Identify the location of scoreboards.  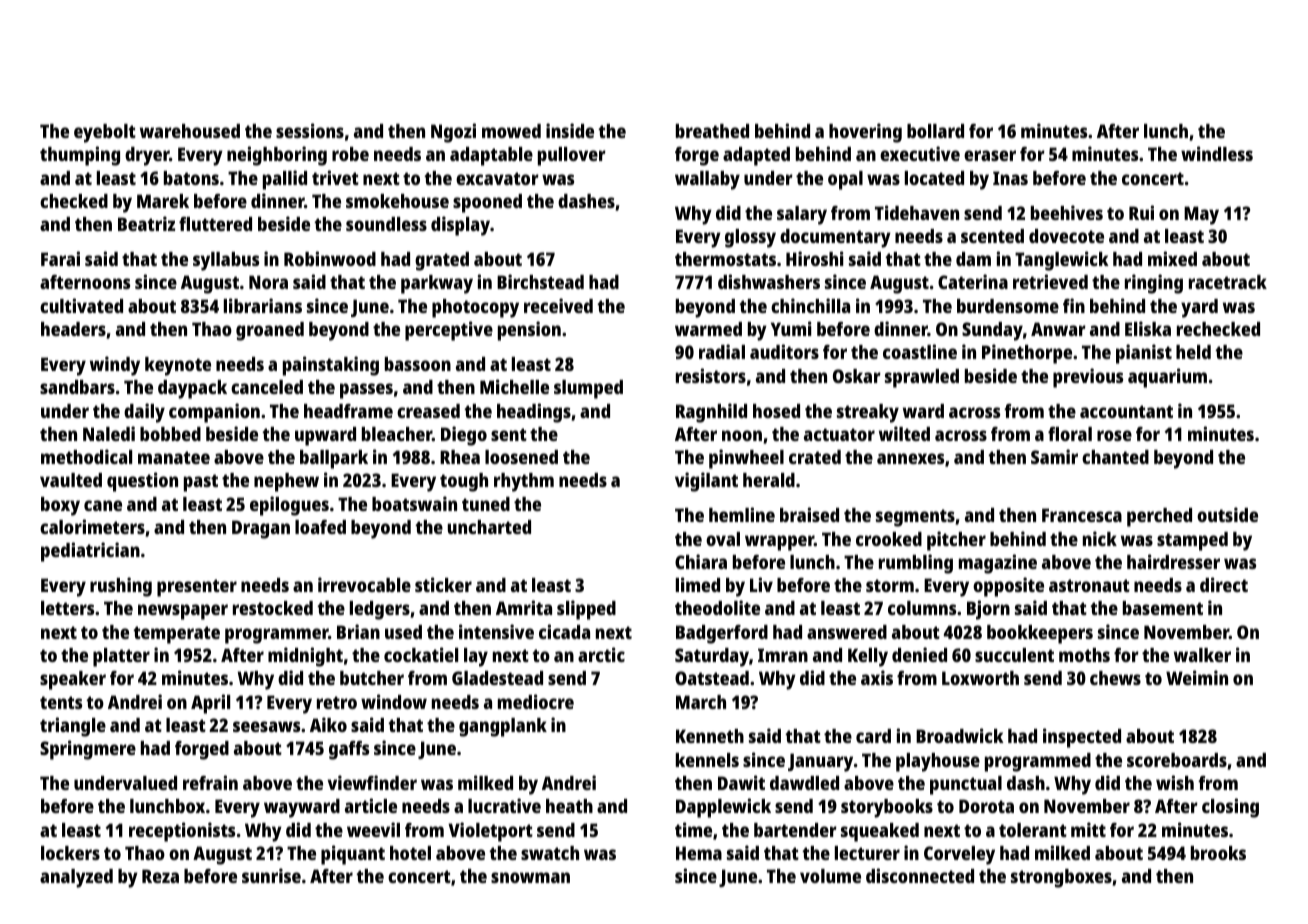
(1177, 760).
